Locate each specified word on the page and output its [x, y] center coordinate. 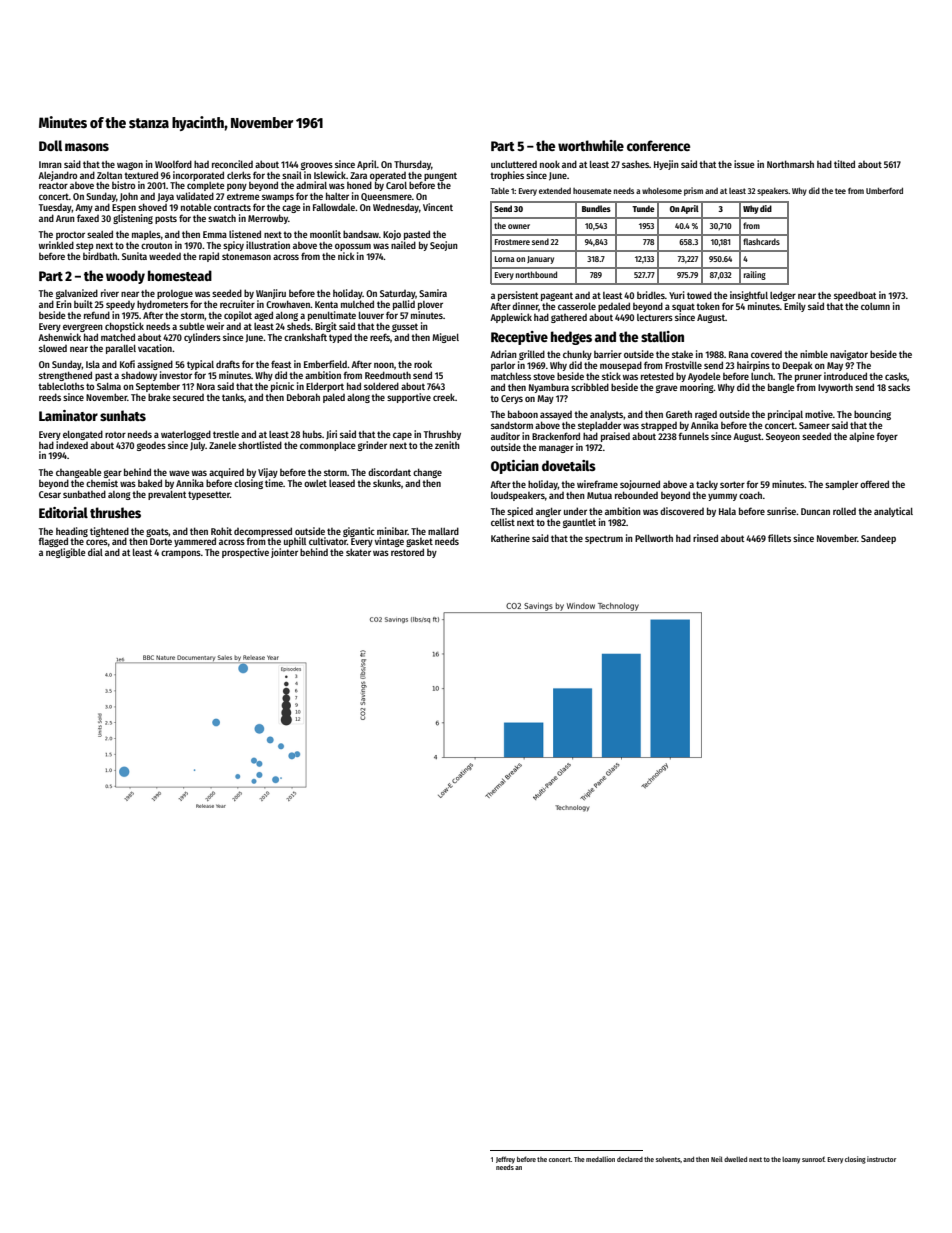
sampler [841, 485]
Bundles [596, 208]
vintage [389, 542]
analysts [607, 415]
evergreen [83, 328]
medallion [600, 1159]
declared [630, 1159]
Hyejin [666, 165]
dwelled [735, 1159]
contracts [232, 207]
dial [95, 552]
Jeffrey [505, 1160]
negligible [65, 553]
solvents [668, 1159]
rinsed [705, 538]
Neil [717, 1159]
